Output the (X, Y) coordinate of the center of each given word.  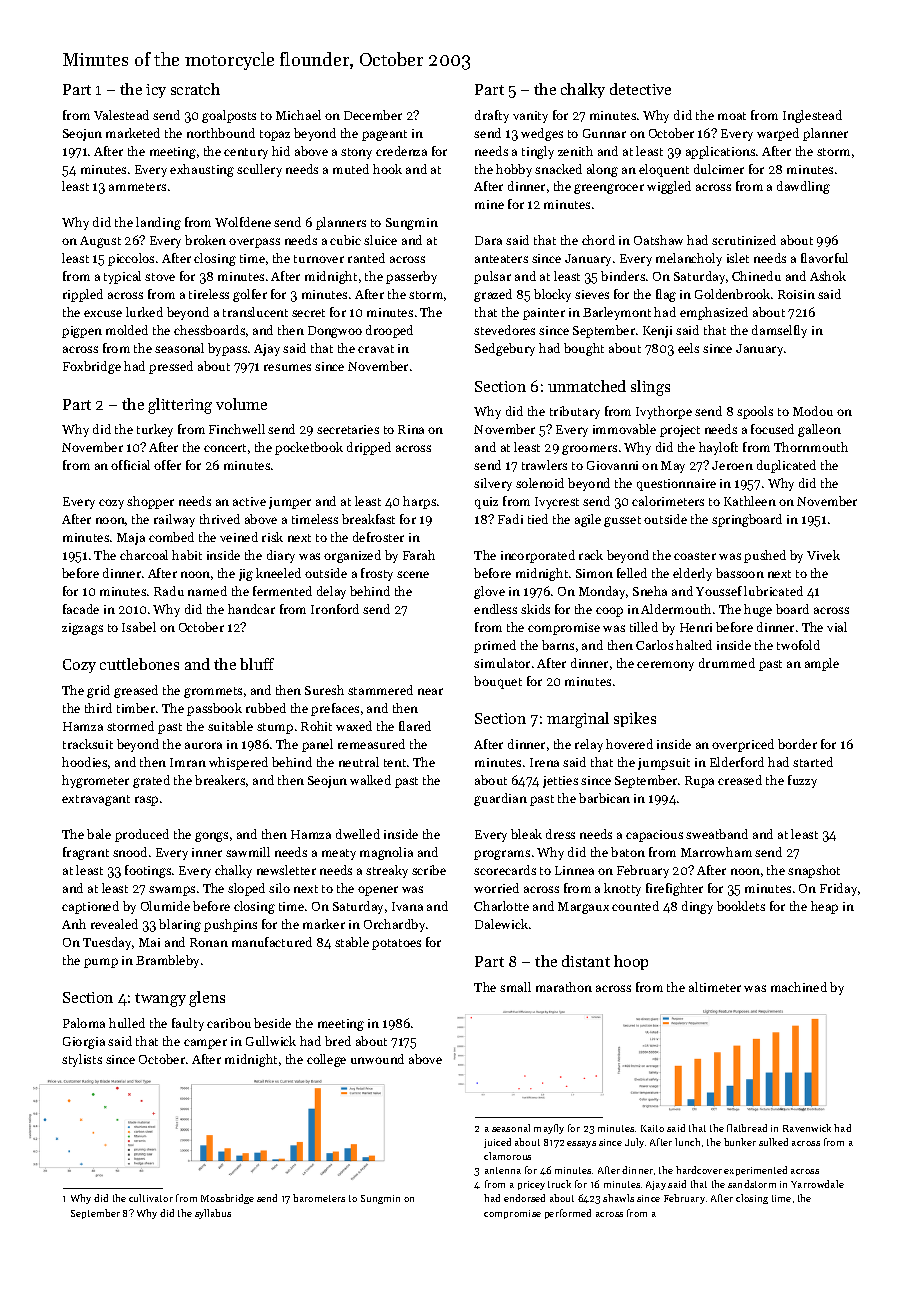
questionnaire (676, 485)
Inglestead (812, 116)
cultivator (151, 1198)
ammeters (137, 187)
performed (568, 1214)
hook (387, 169)
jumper (290, 503)
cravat (376, 349)
